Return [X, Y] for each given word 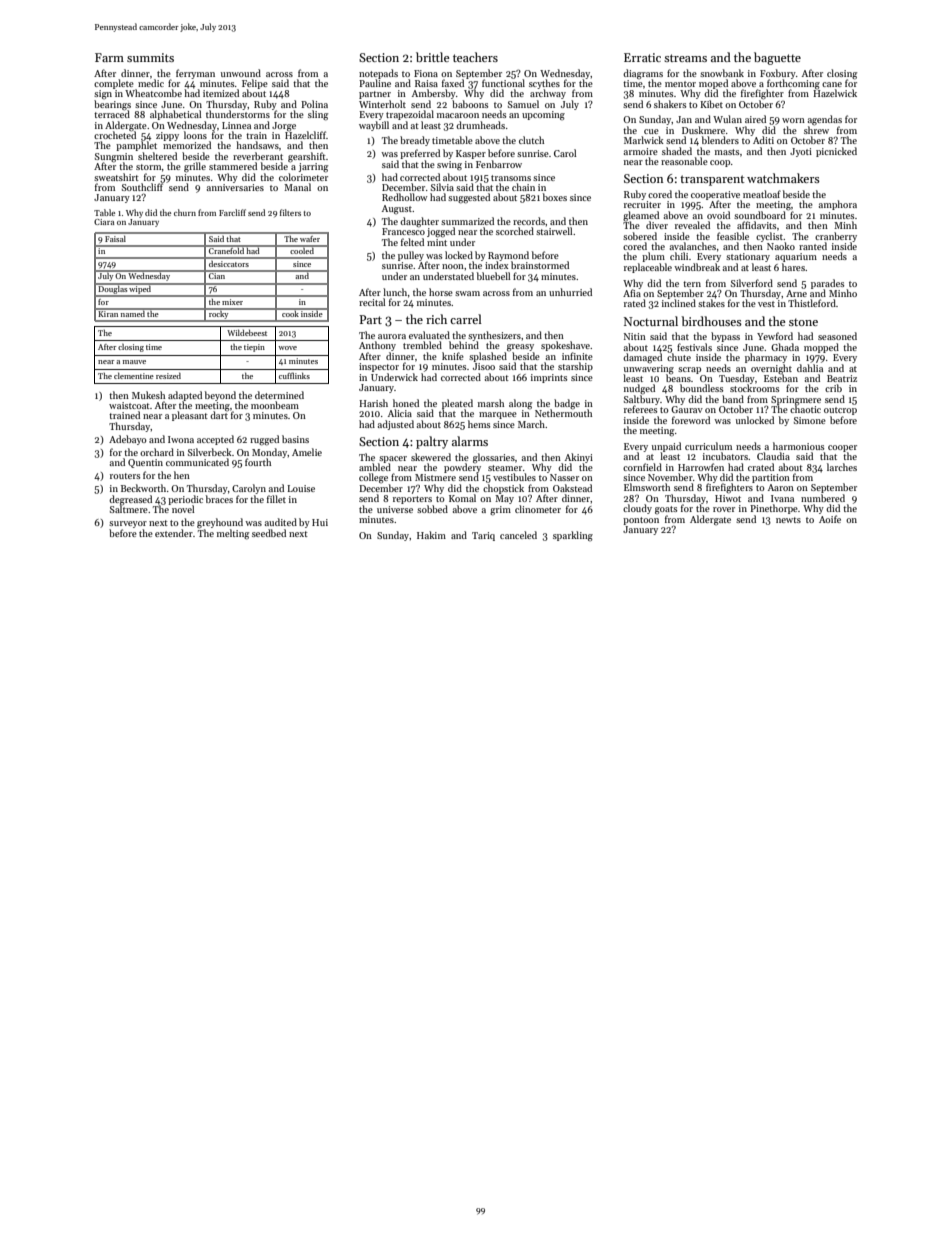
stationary [748, 257]
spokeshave [565, 346]
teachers [475, 57]
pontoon [641, 521]
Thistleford [812, 303]
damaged [642, 358]
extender [174, 533]
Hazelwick [835, 93]
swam [467, 293]
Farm [109, 57]
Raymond [508, 256]
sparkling [573, 536]
